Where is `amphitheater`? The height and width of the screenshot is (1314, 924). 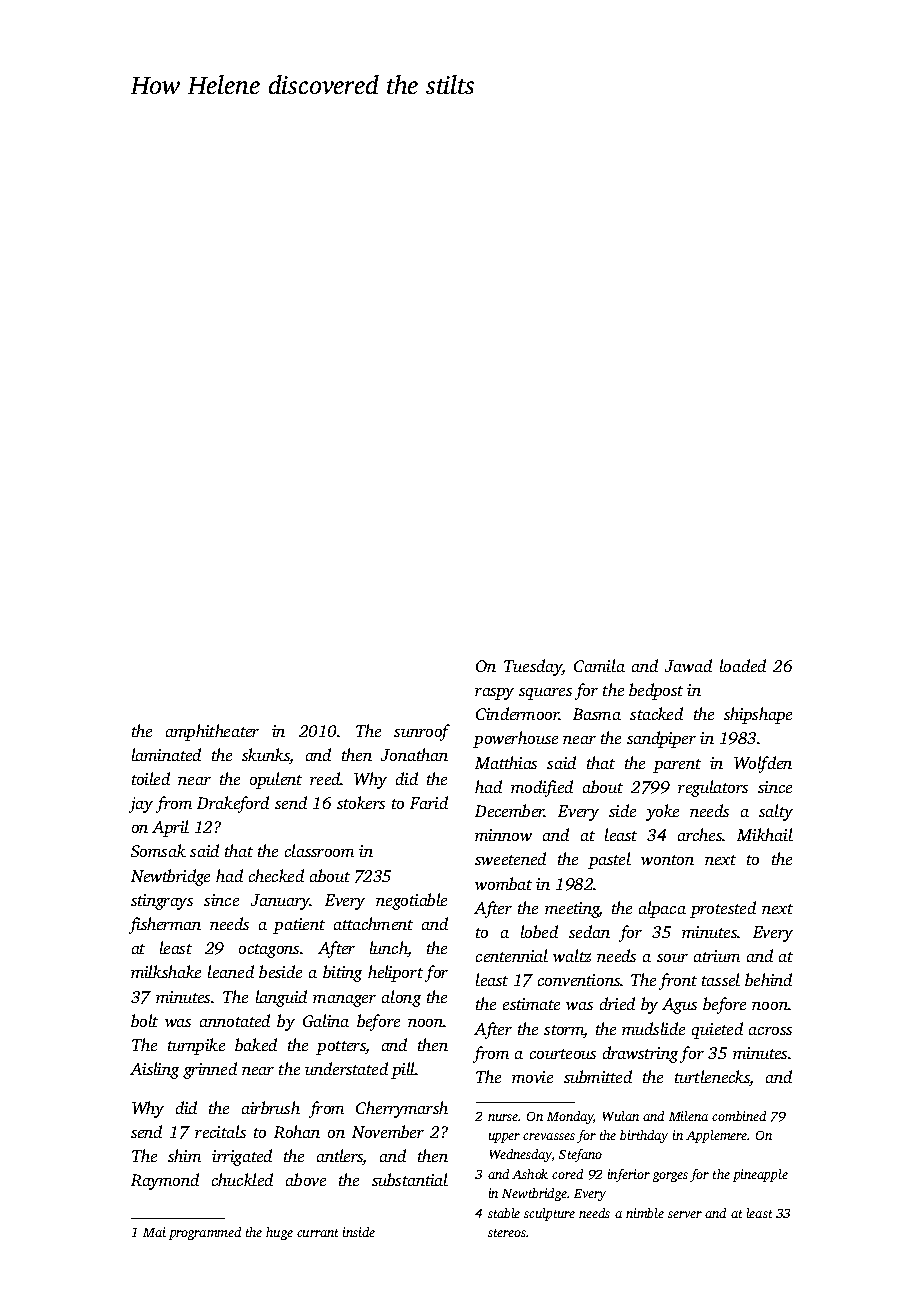 amphitheater is located at coordinates (212, 732).
